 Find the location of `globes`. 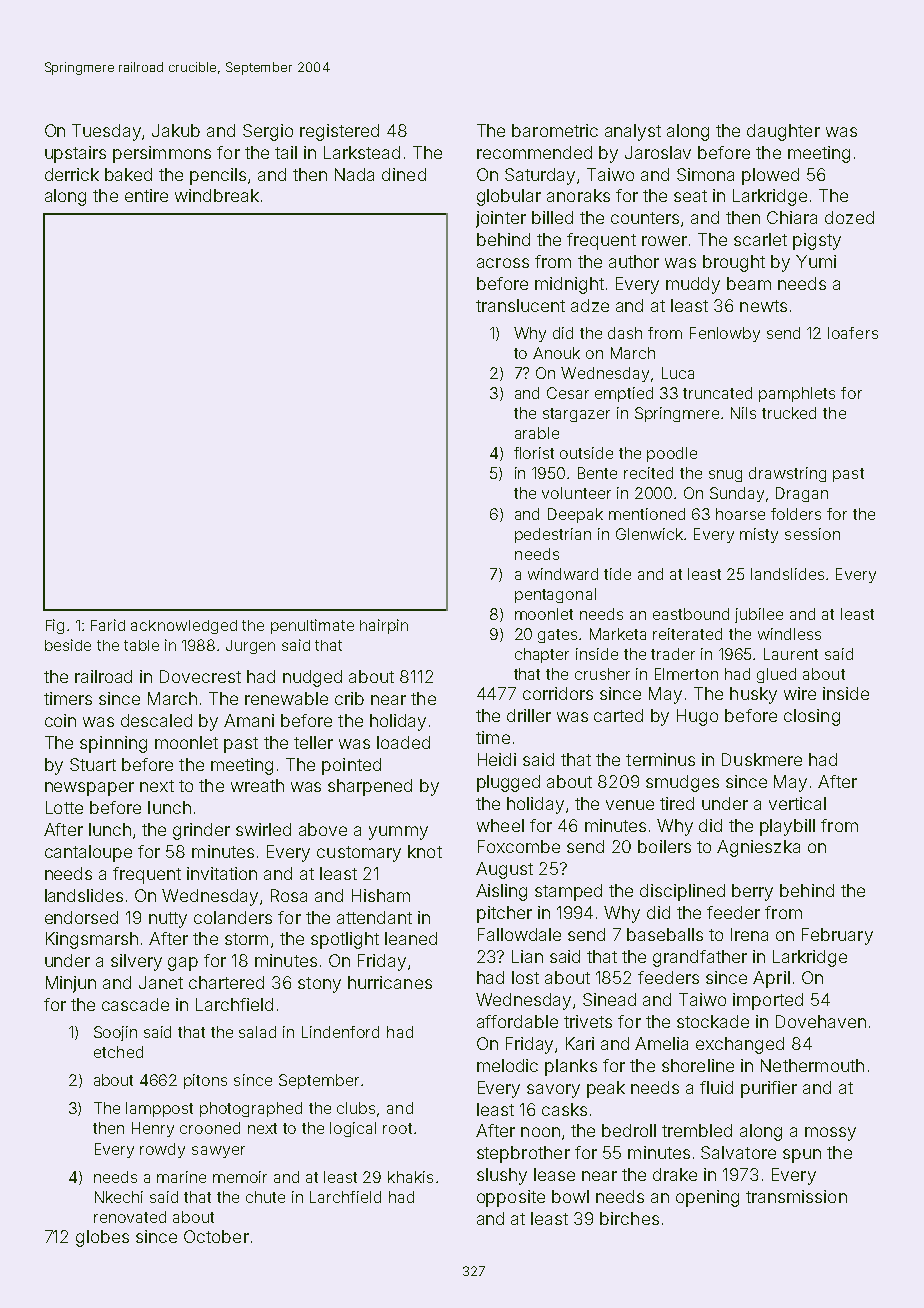

globes is located at coordinates (102, 1238).
